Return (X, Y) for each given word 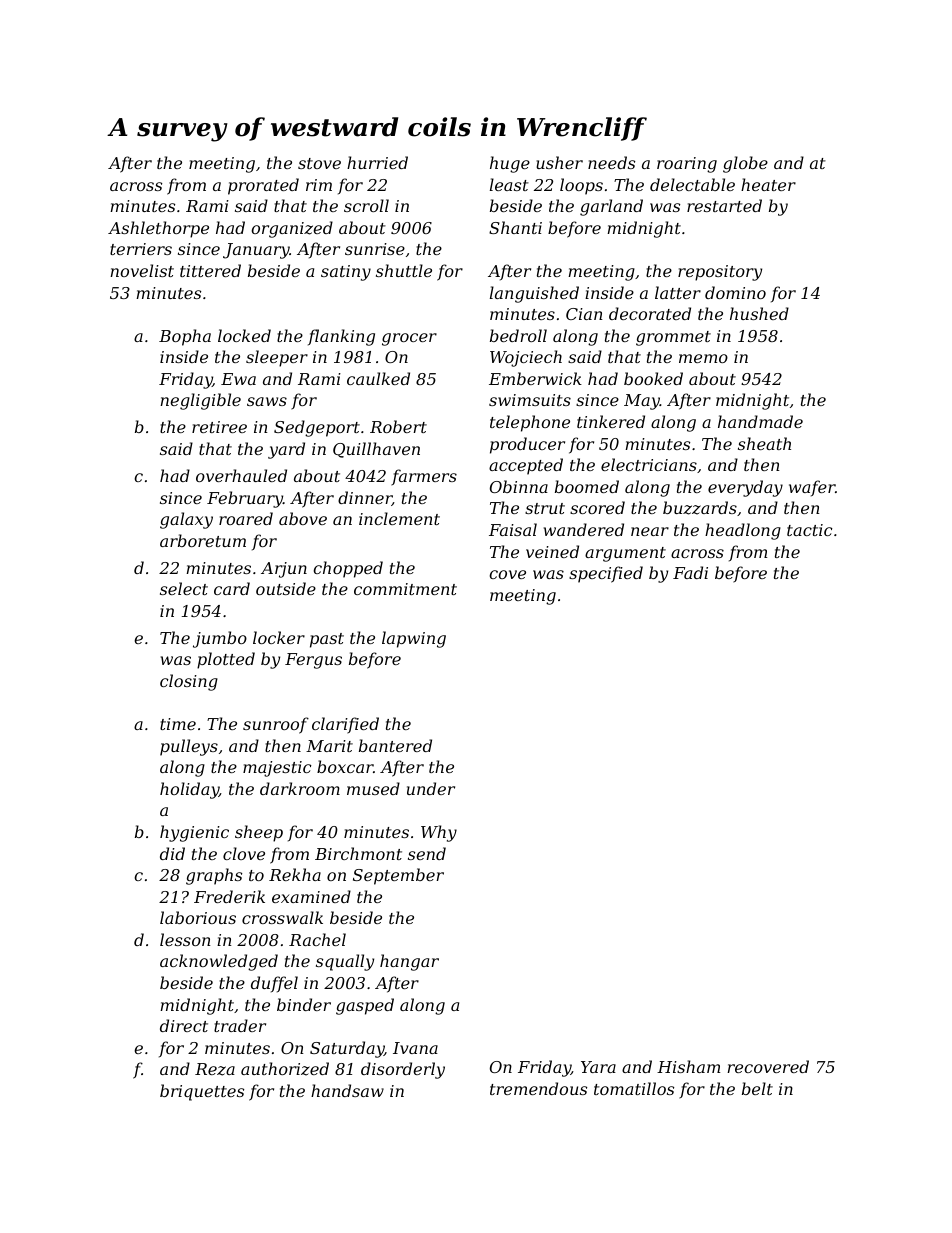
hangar (409, 962)
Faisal (513, 529)
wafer (812, 488)
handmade (760, 421)
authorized (285, 1069)
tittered (210, 270)
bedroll (518, 335)
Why (439, 833)
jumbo (220, 639)
